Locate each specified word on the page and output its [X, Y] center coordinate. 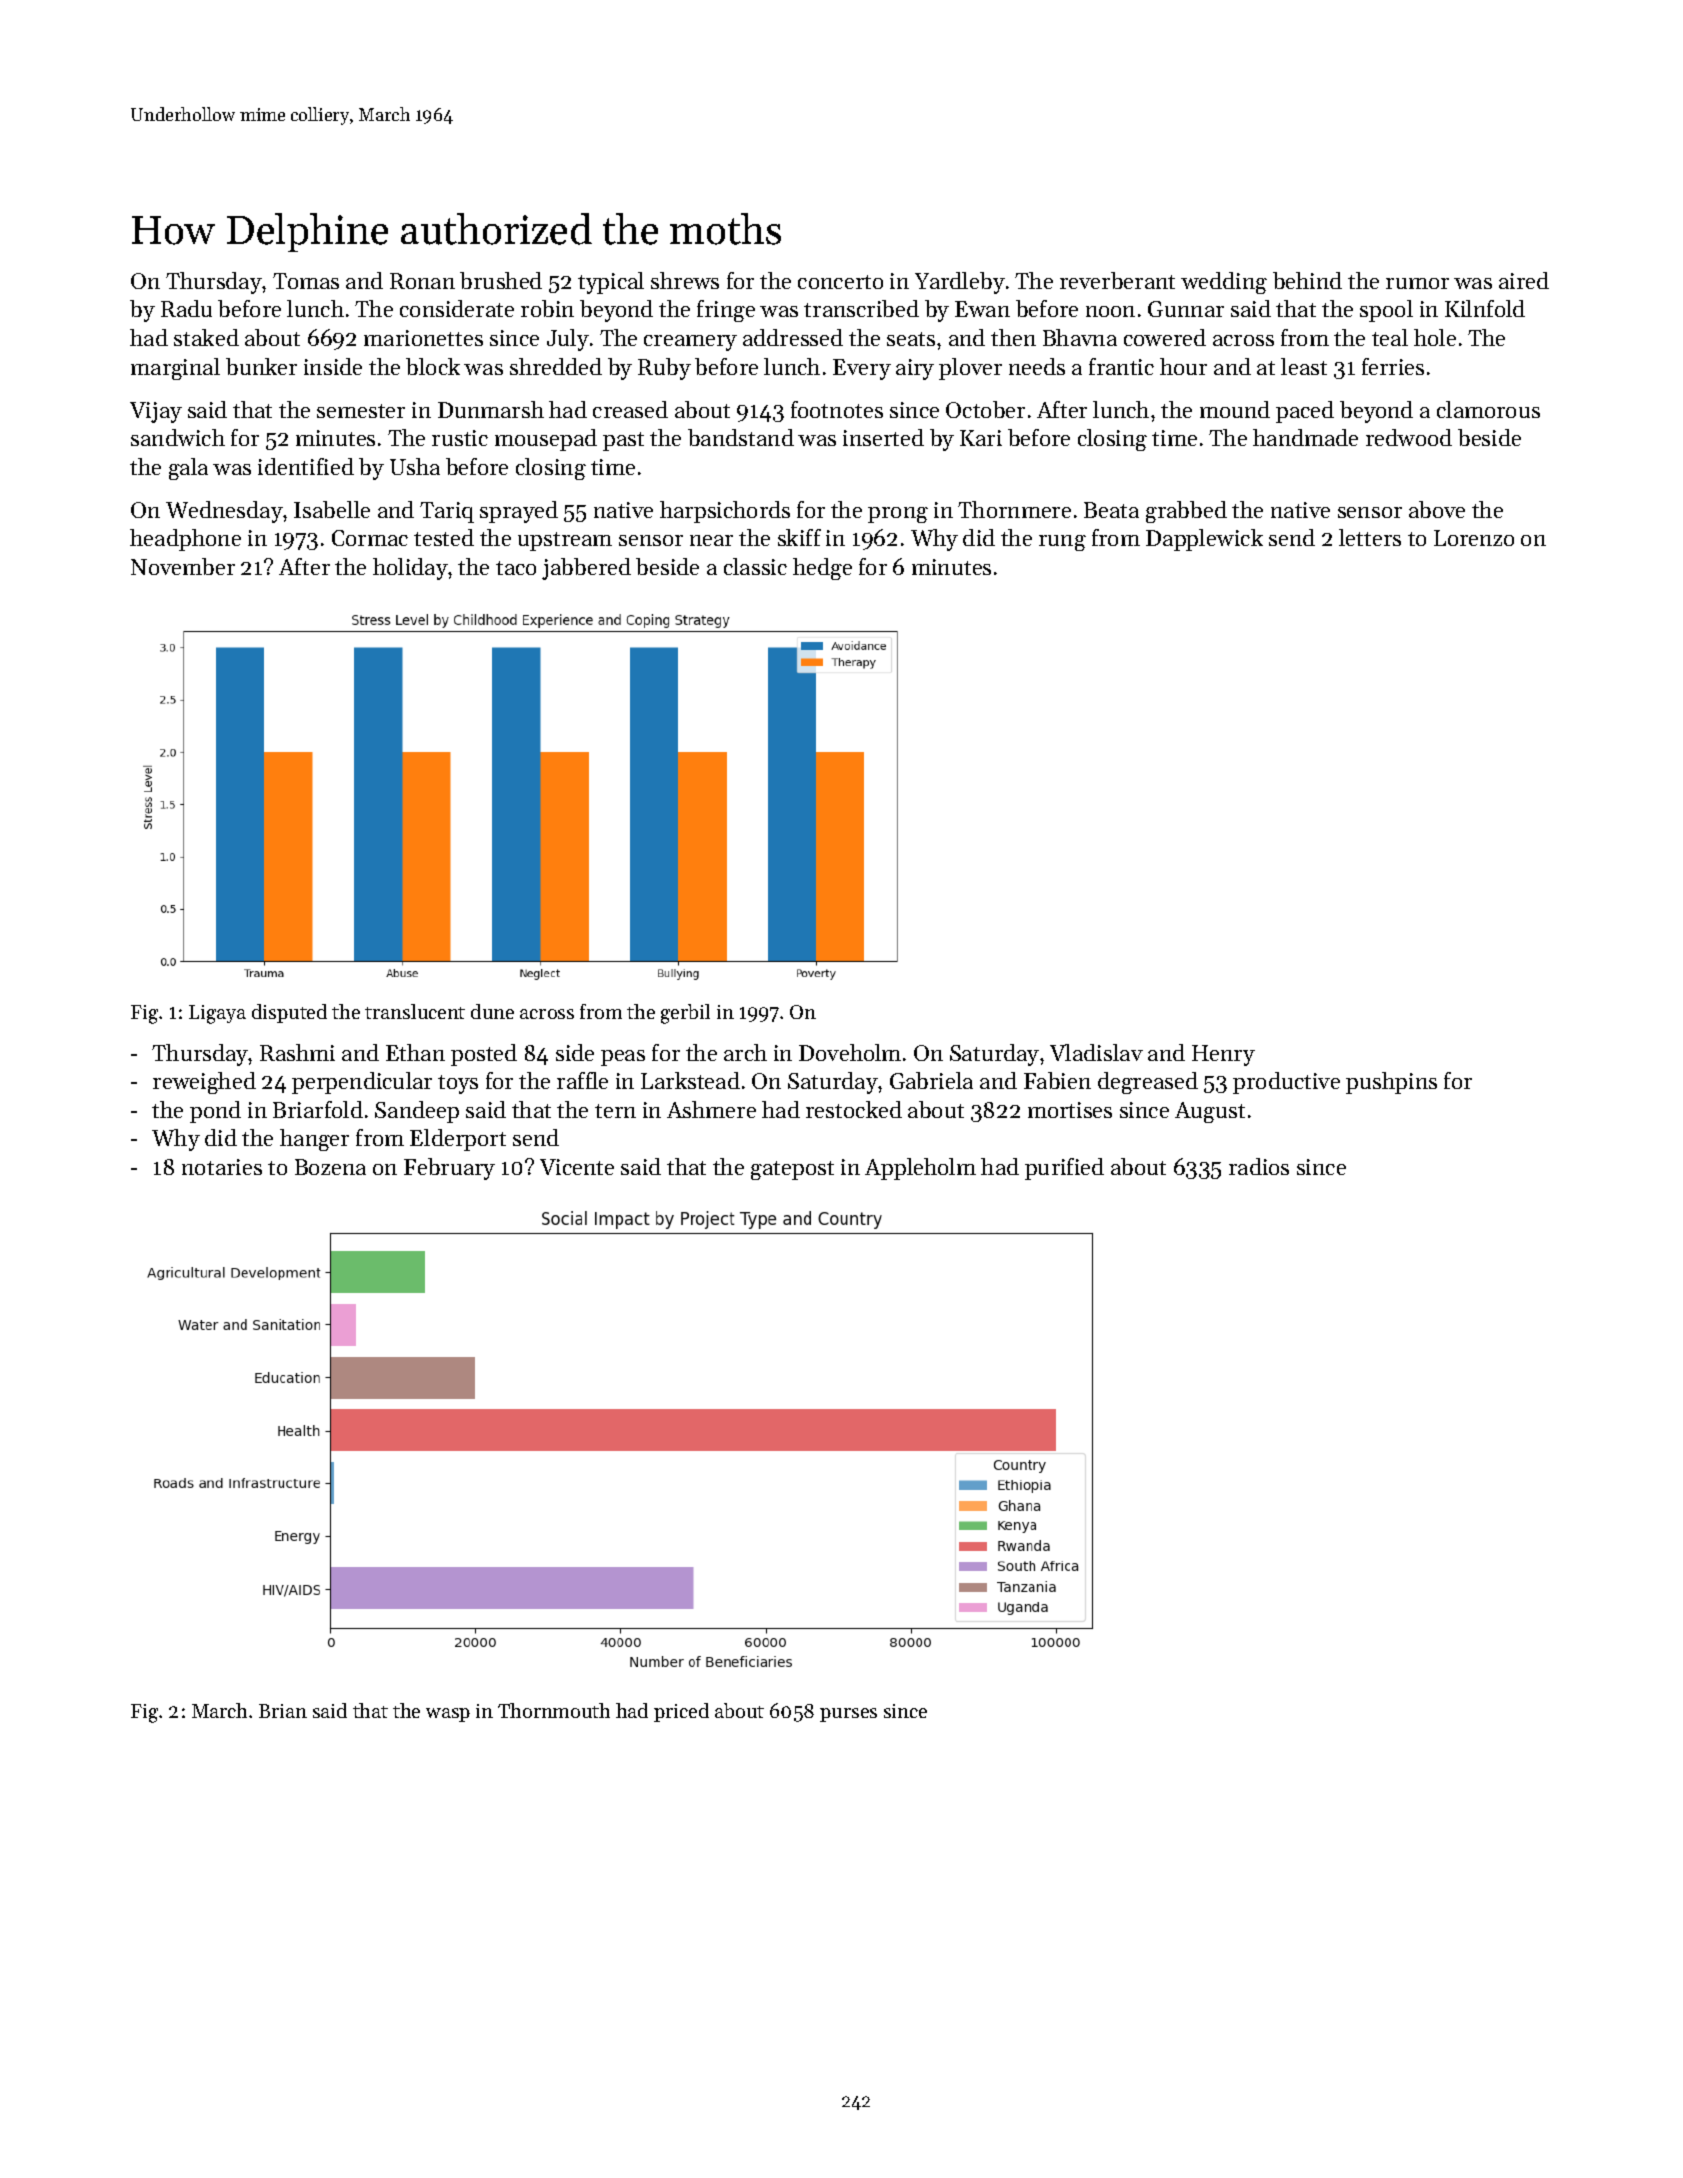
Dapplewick [1204, 540]
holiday [410, 569]
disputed [289, 1013]
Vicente [577, 1167]
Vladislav [1096, 1052]
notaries [222, 1167]
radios [1259, 1166]
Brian [283, 1711]
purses [848, 1715]
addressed [793, 337]
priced [681, 1712]
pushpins [1391, 1083]
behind [1307, 280]
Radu [186, 308]
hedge [822, 569]
